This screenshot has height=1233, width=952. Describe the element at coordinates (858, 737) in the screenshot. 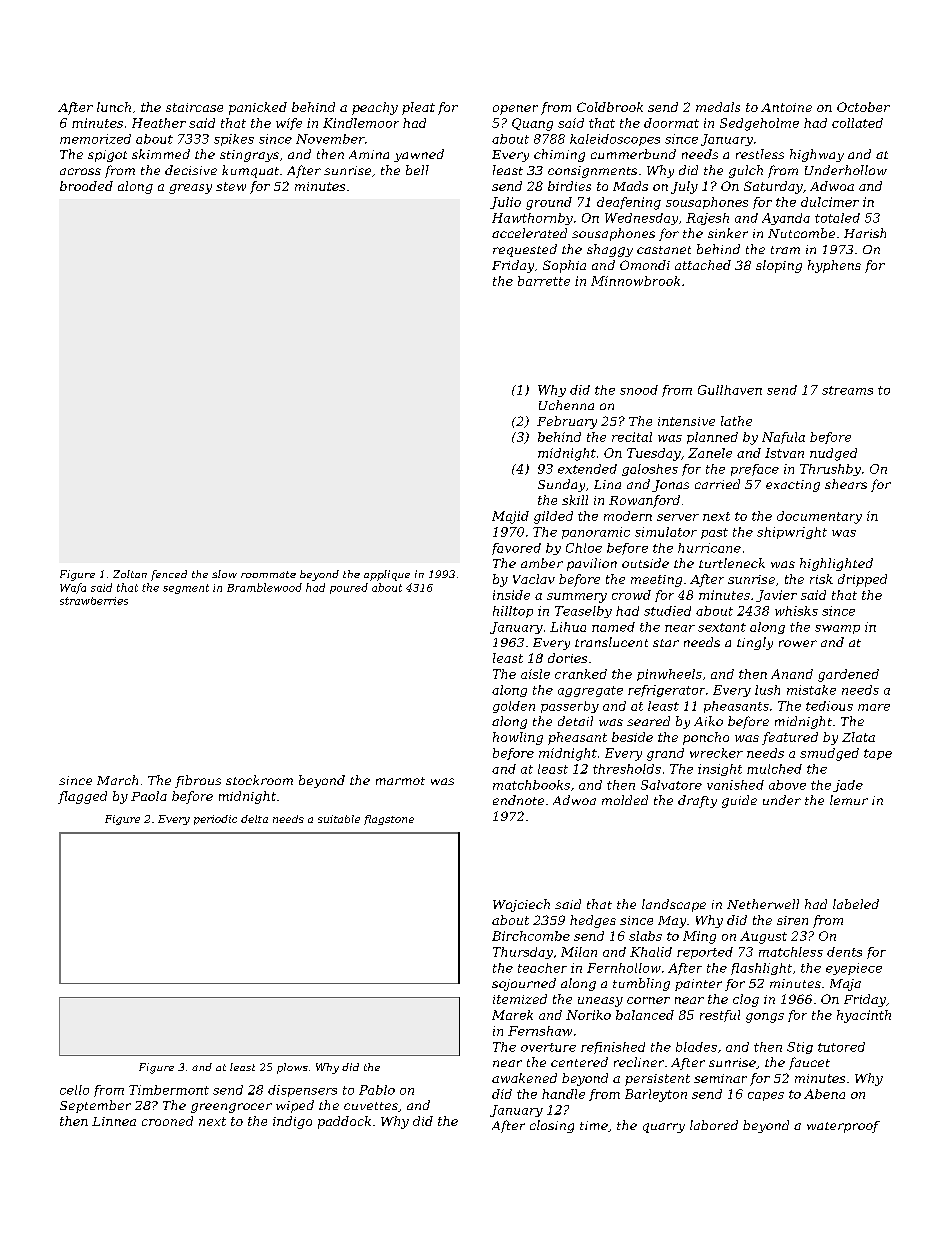

I see `Zlata` at that location.
